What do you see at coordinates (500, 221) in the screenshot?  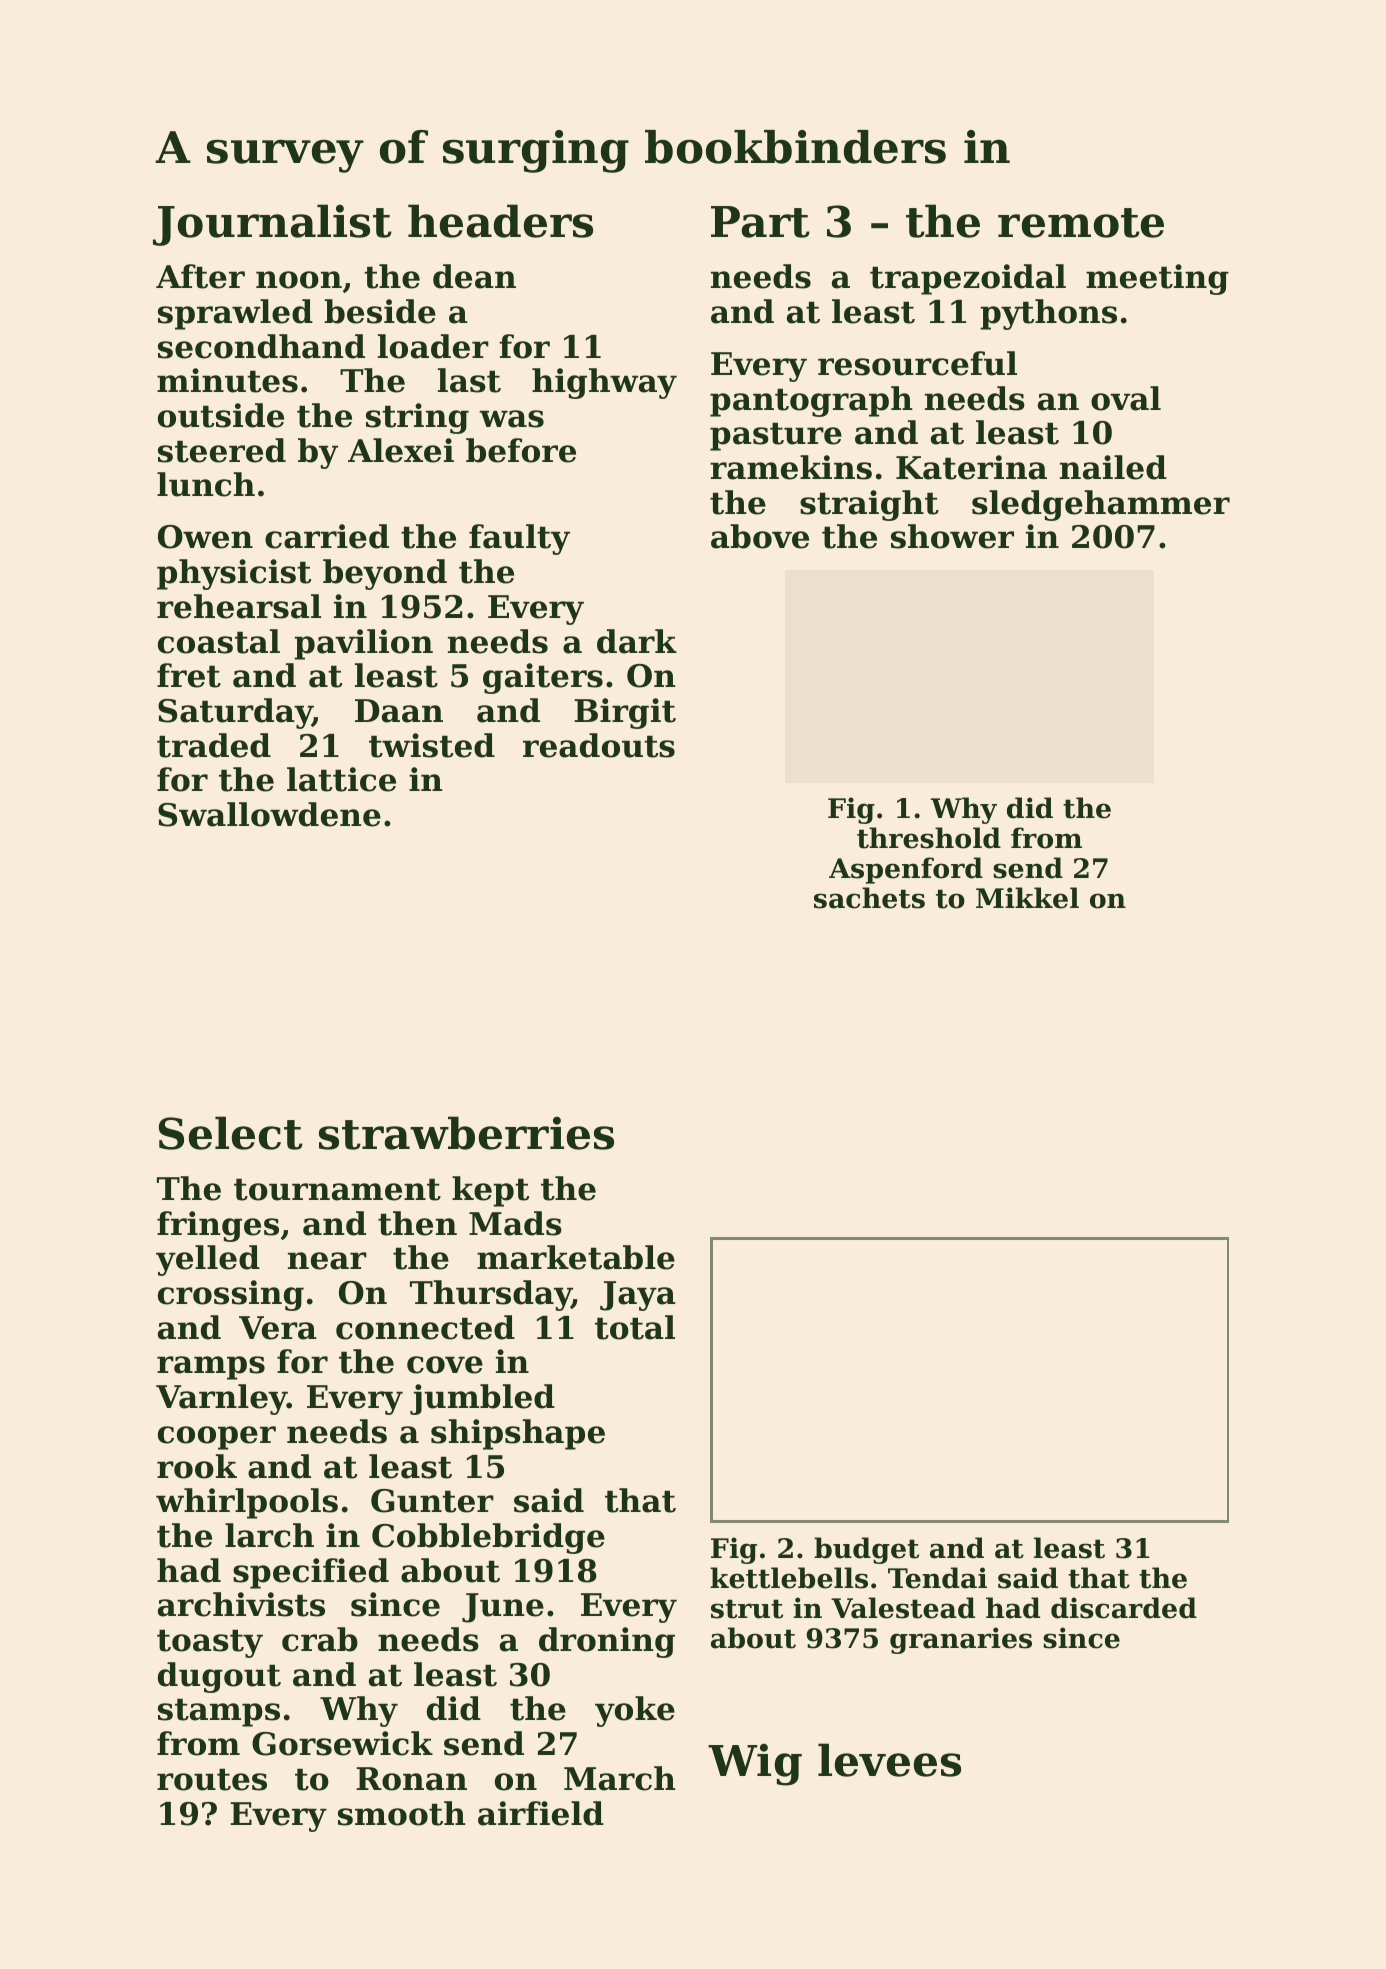 I see `headers` at bounding box center [500, 221].
